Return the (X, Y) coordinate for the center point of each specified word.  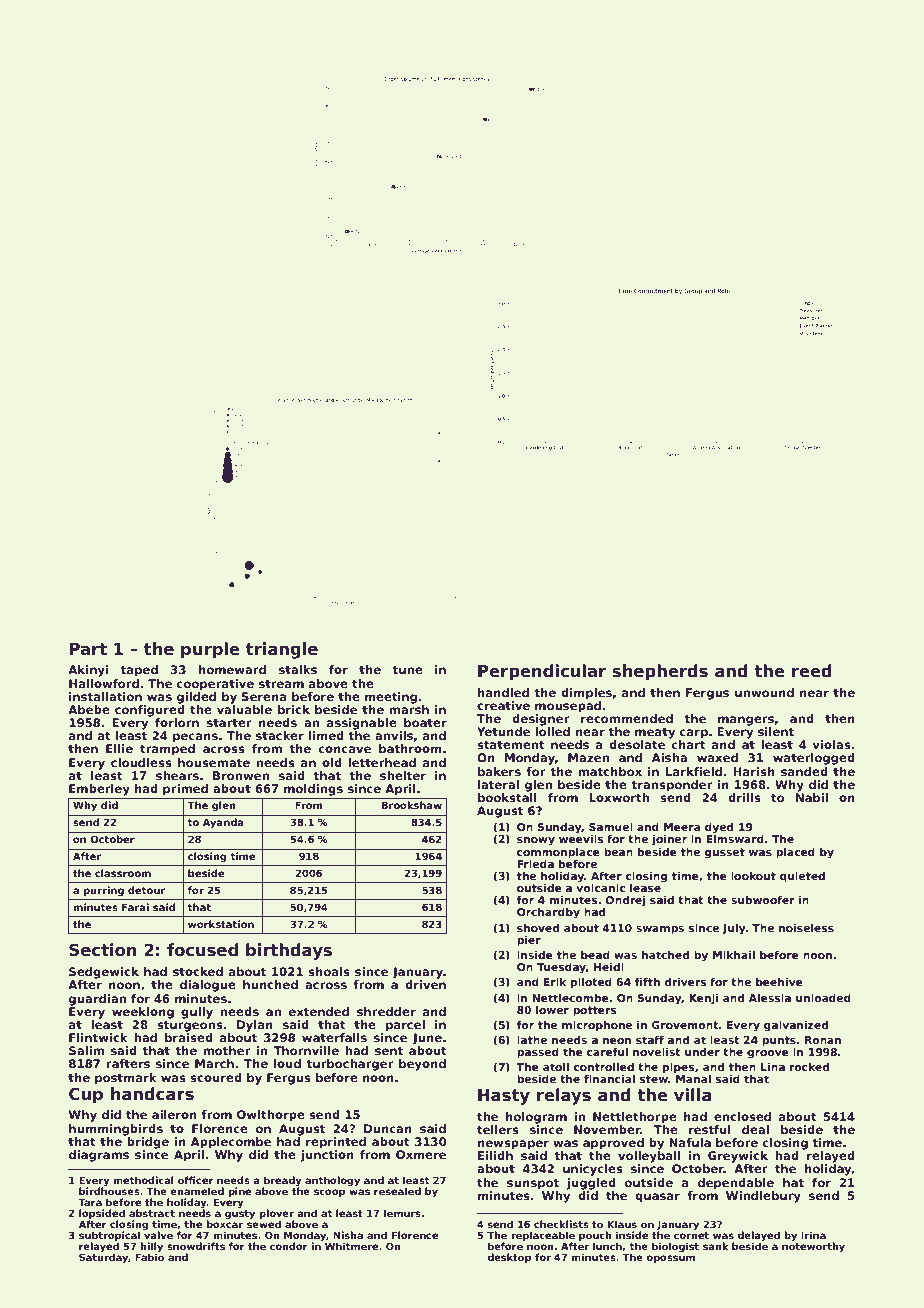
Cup (86, 1095)
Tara (90, 1202)
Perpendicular (542, 672)
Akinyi (88, 671)
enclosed (742, 1116)
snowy (536, 841)
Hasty (504, 1097)
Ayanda (223, 823)
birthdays (289, 951)
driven (425, 984)
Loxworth (619, 797)
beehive (779, 982)
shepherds (660, 672)
